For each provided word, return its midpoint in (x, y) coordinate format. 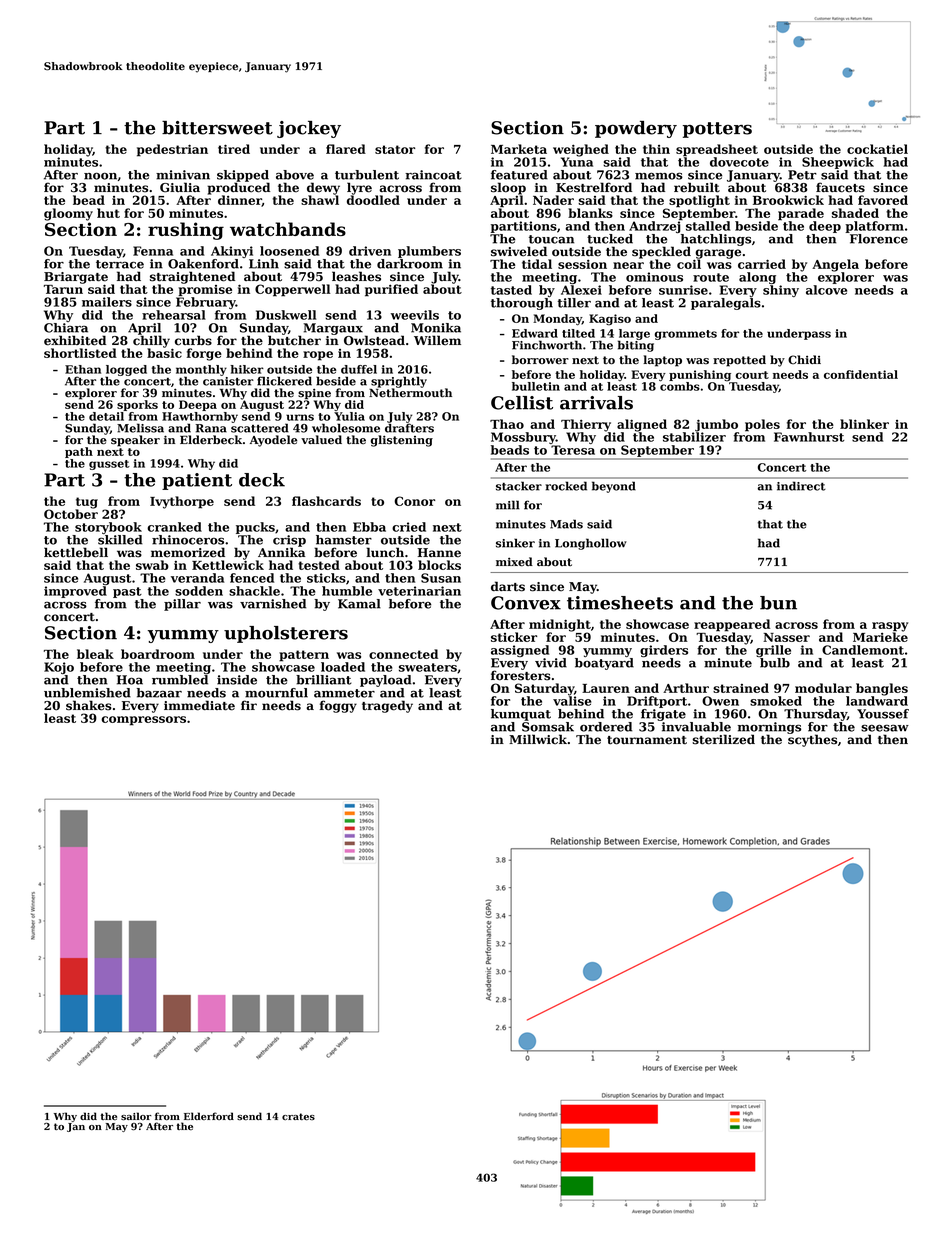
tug (87, 503)
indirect (801, 486)
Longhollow (591, 544)
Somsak (548, 727)
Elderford (209, 1116)
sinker (515, 543)
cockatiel (877, 149)
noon (100, 176)
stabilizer (694, 437)
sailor (136, 1116)
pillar (182, 605)
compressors (143, 721)
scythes (812, 740)
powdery (636, 129)
